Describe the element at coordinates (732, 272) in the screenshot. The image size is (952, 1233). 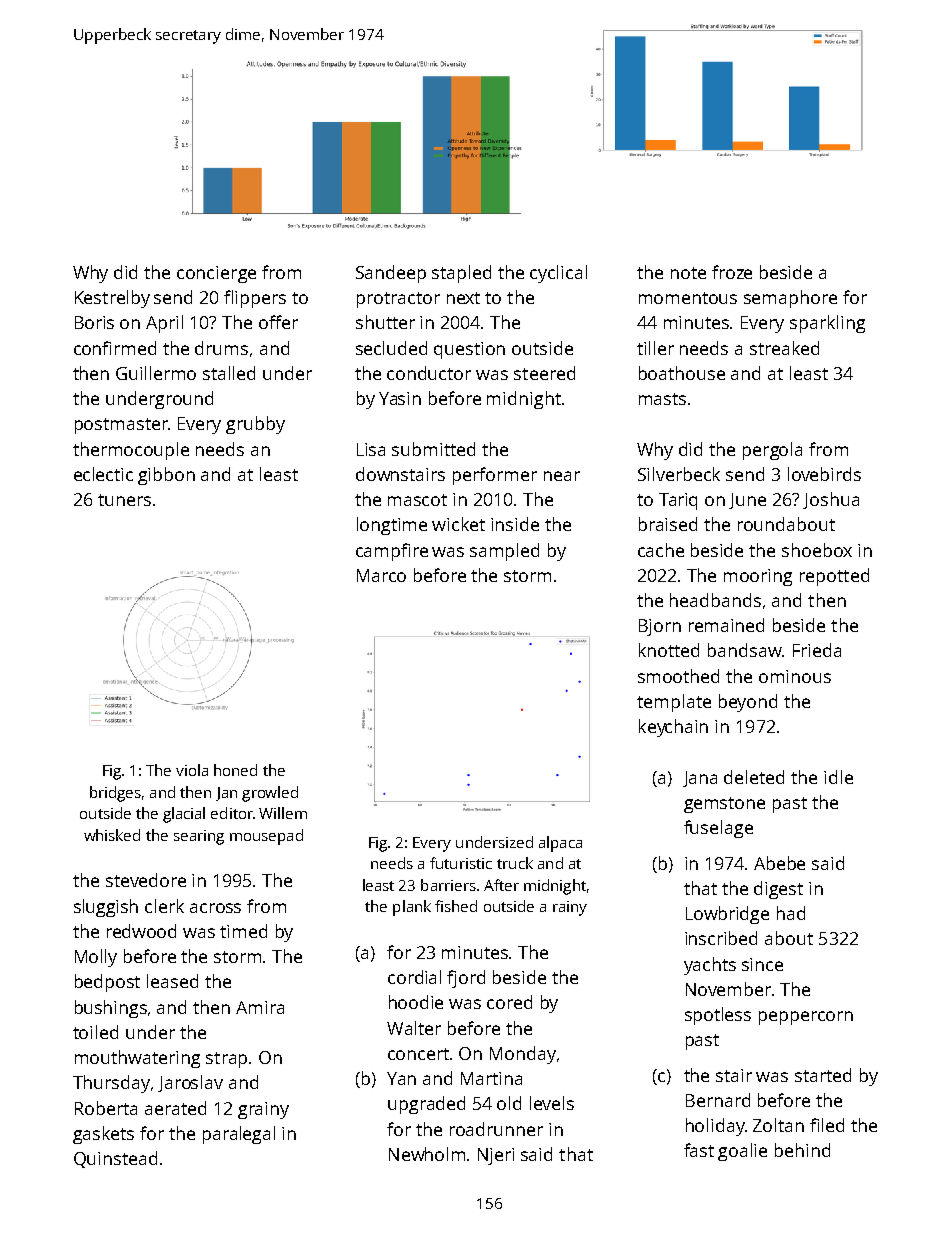
I see `froze` at that location.
